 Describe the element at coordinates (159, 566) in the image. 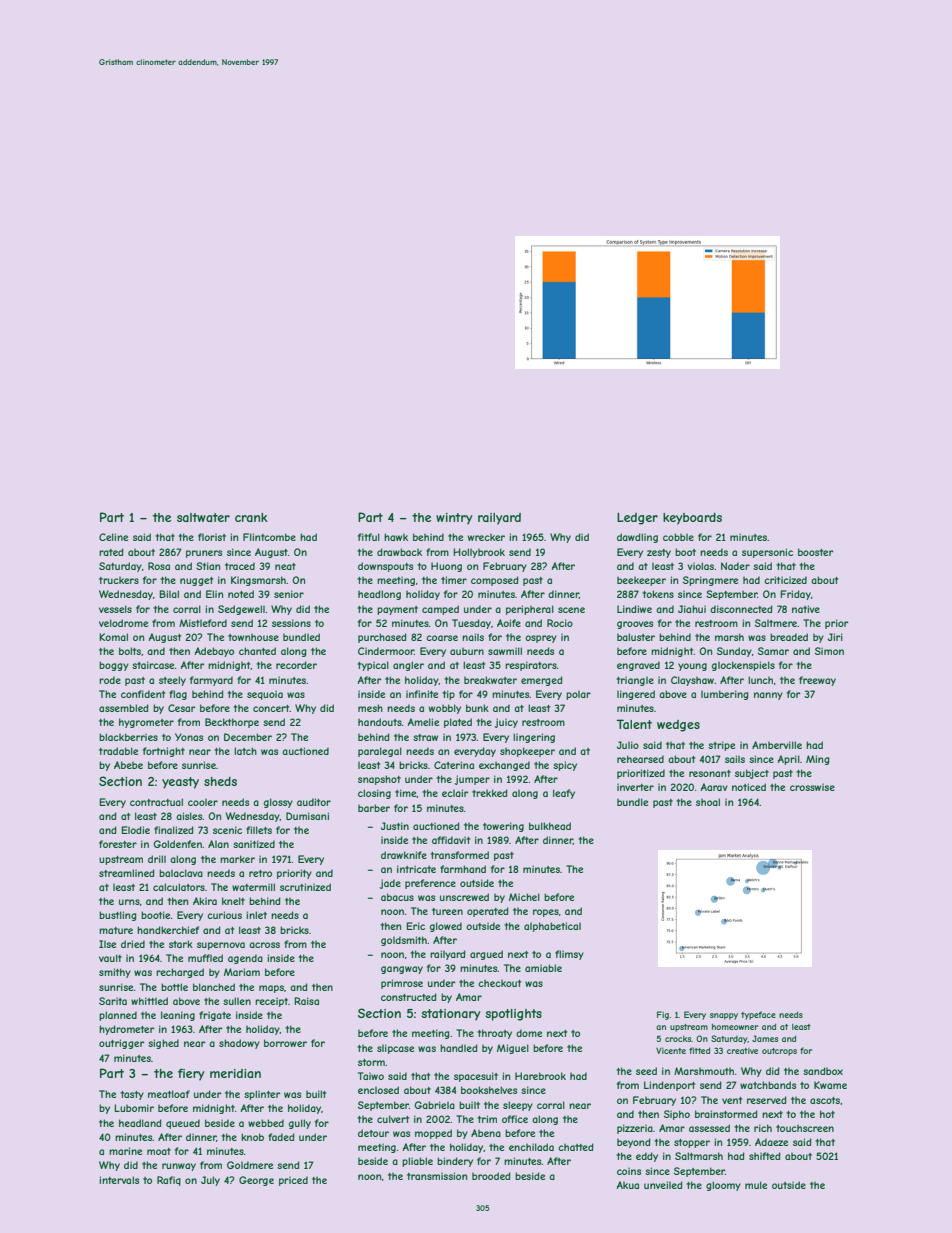

I see `Rosa` at that location.
